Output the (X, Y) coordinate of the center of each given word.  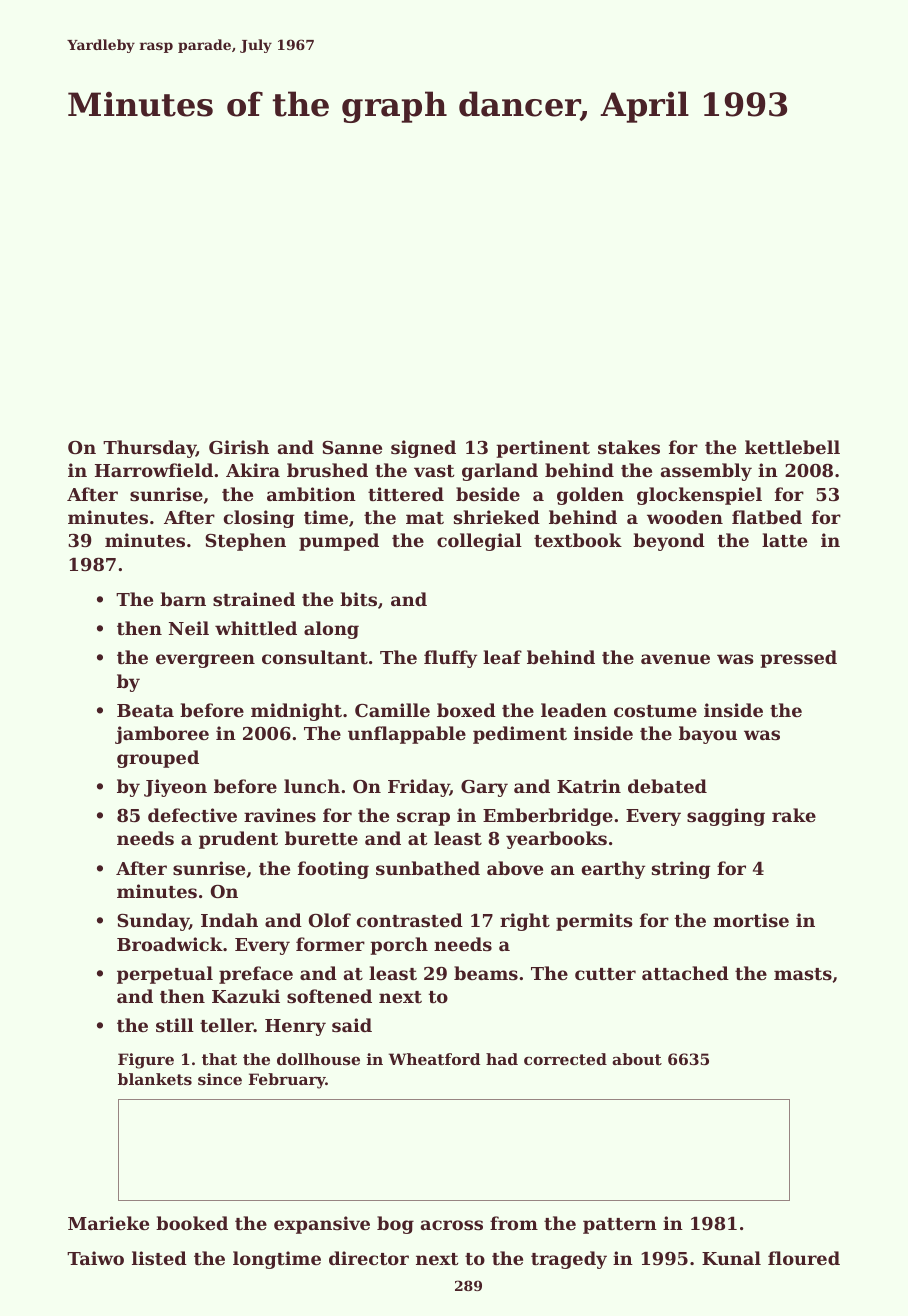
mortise (751, 920)
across (452, 1225)
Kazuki (246, 996)
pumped (339, 542)
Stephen (245, 542)
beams (486, 973)
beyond (669, 542)
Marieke (108, 1223)
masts (803, 974)
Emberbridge (548, 817)
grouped (158, 759)
